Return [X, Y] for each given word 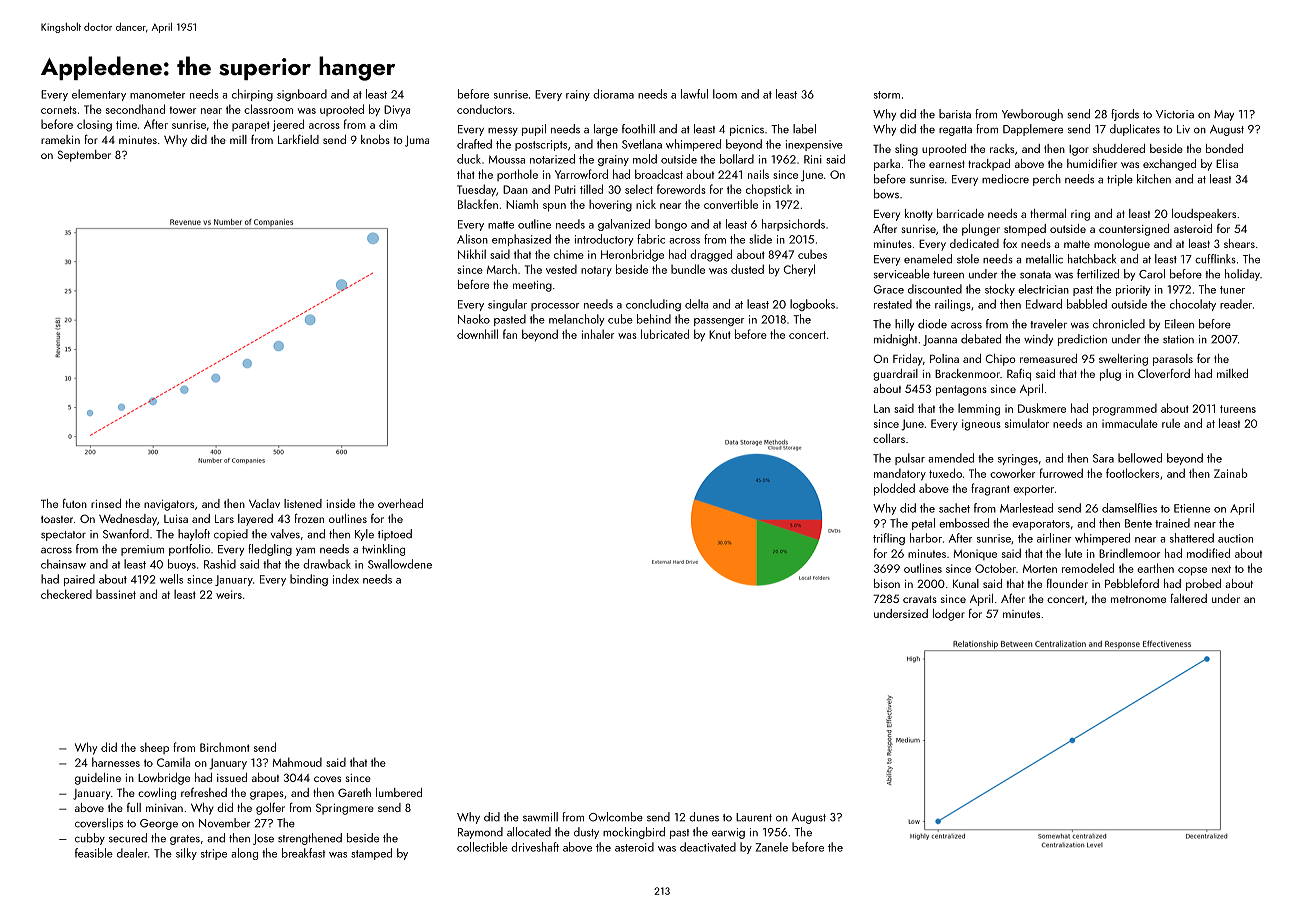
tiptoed [395, 535]
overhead [400, 503]
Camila [173, 762]
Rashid [220, 564]
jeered [288, 125]
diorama [613, 94]
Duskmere [1042, 408]
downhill [477, 334]
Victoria [1175, 114]
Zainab [1231, 473]
